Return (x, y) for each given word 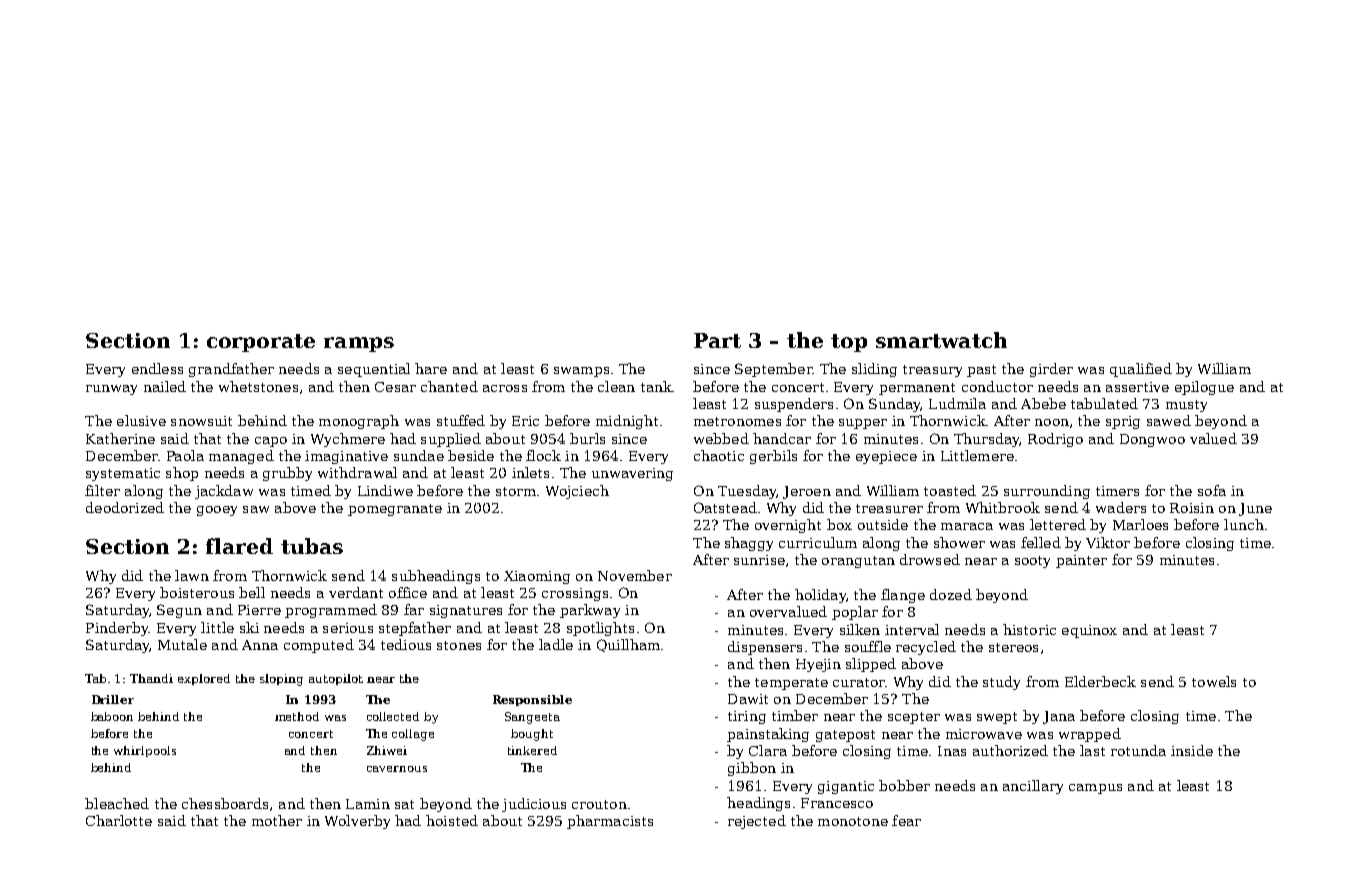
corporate (261, 343)
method (297, 716)
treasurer (889, 508)
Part (717, 340)
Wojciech (577, 492)
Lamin (368, 804)
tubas (312, 546)
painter (1081, 561)
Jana (1059, 717)
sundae (419, 455)
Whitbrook (1003, 507)
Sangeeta (532, 718)
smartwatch (941, 340)
